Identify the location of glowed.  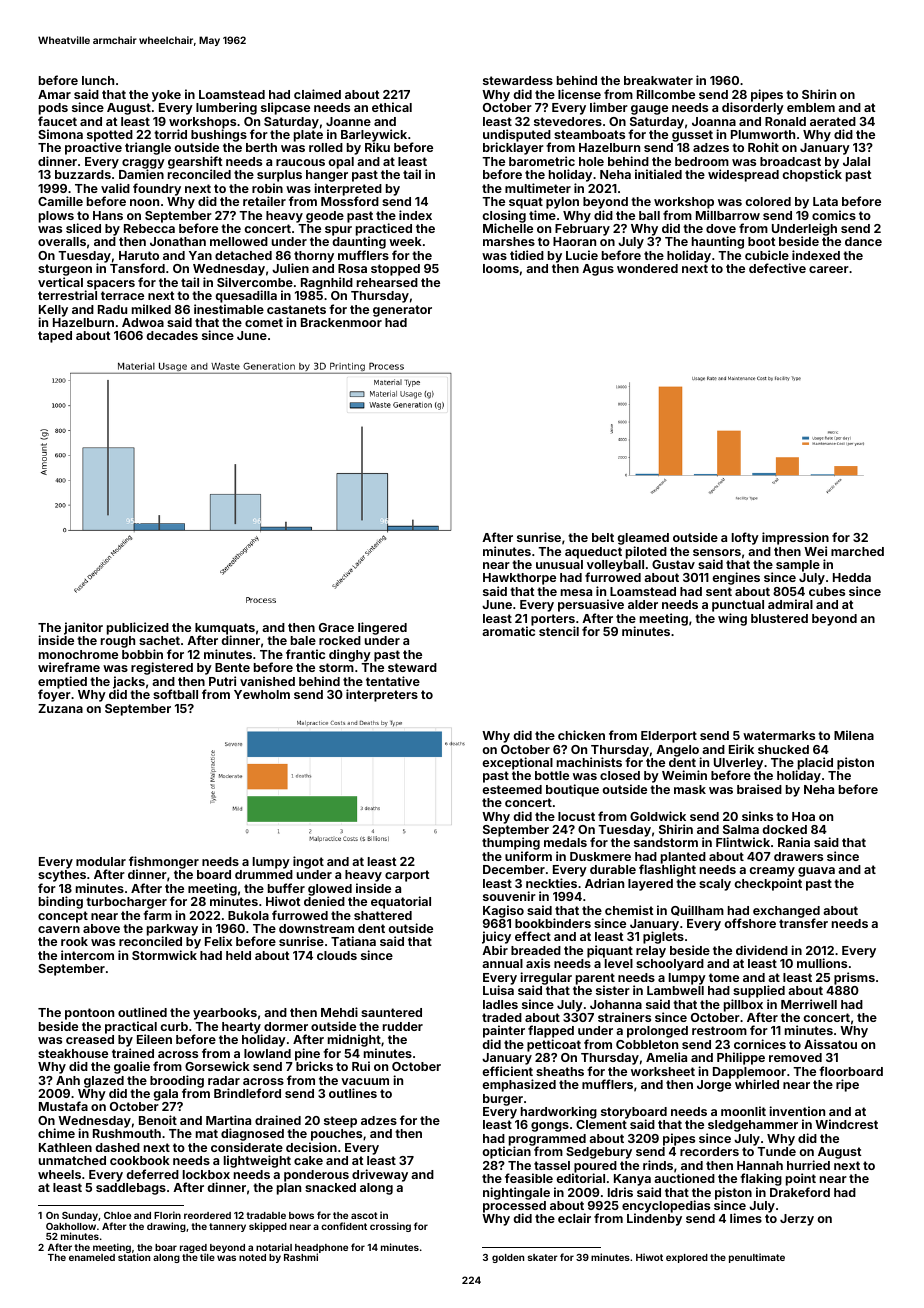
(330, 890).
